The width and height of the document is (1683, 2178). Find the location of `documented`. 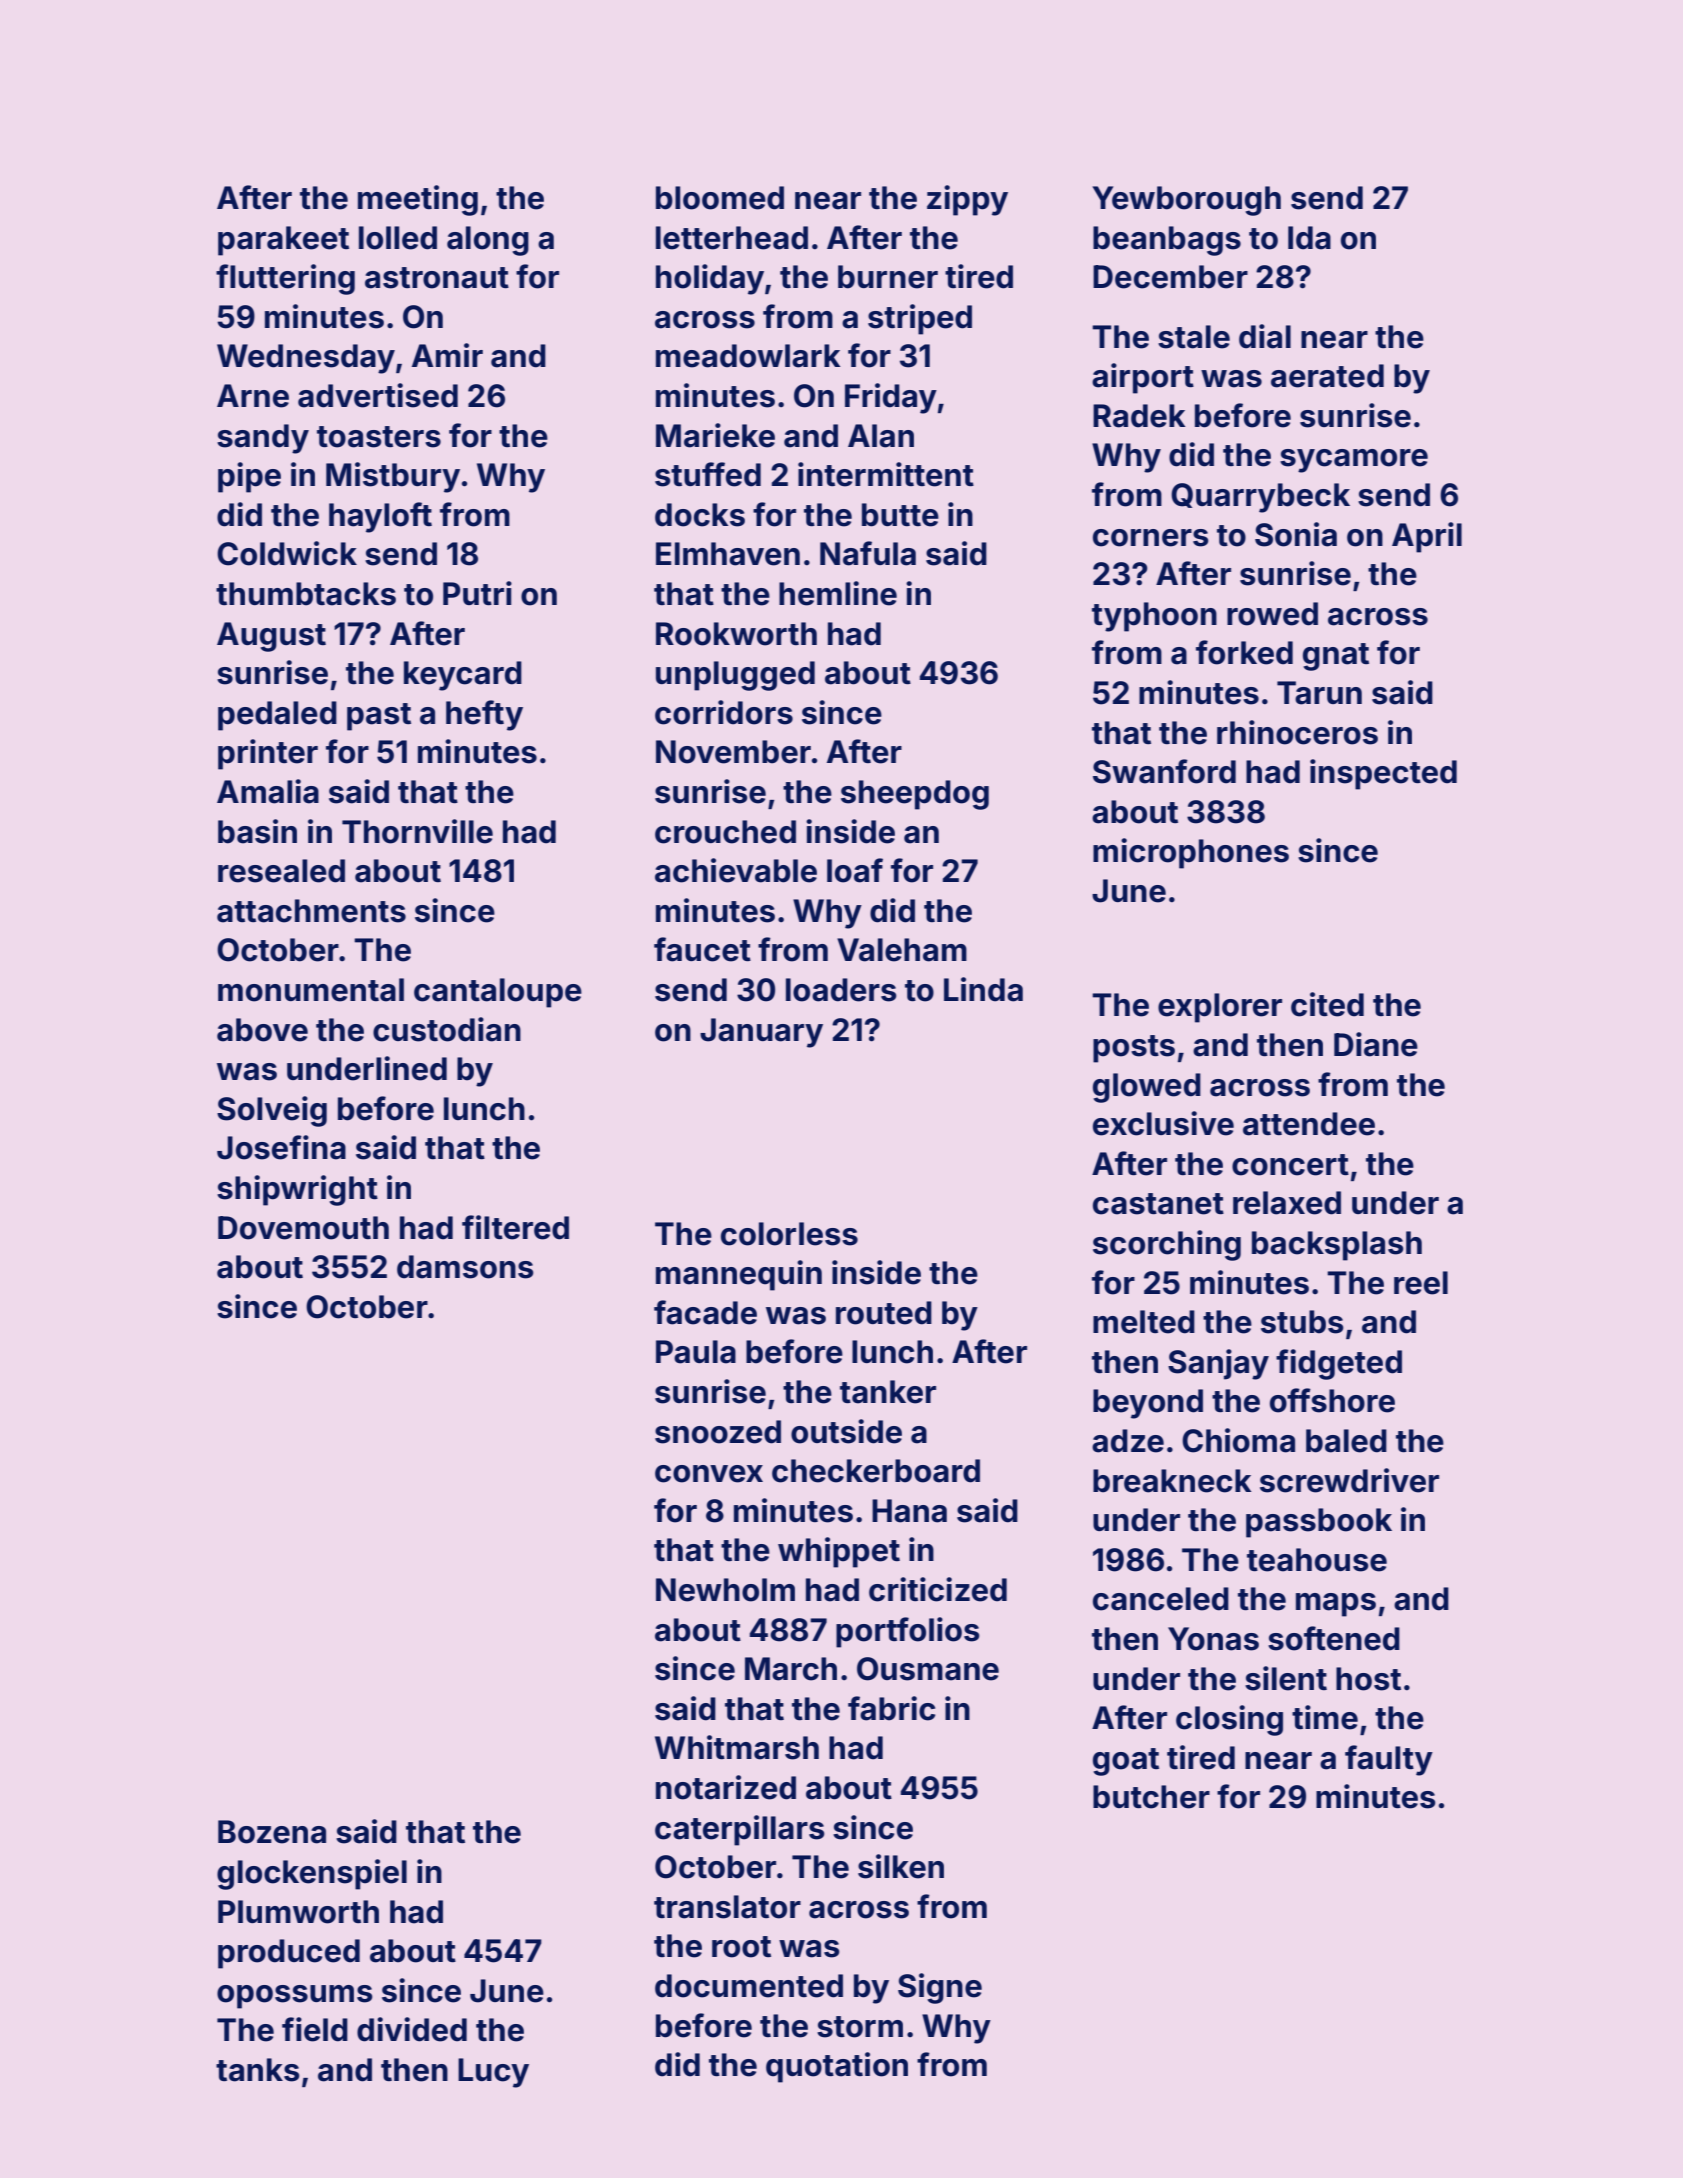

documented is located at coordinates (749, 1986).
